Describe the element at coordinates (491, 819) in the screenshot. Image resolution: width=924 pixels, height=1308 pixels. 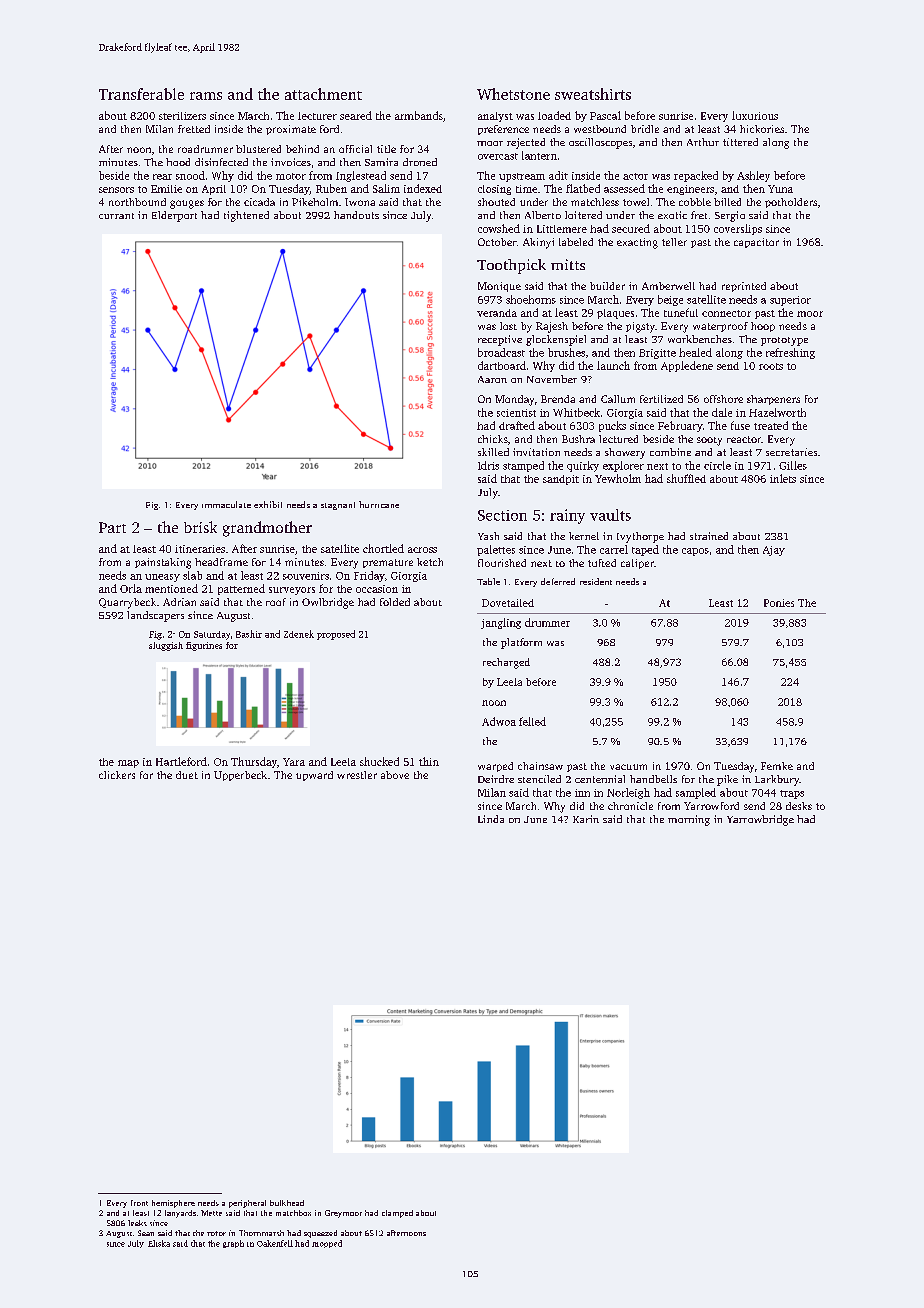
I see `Linda` at that location.
